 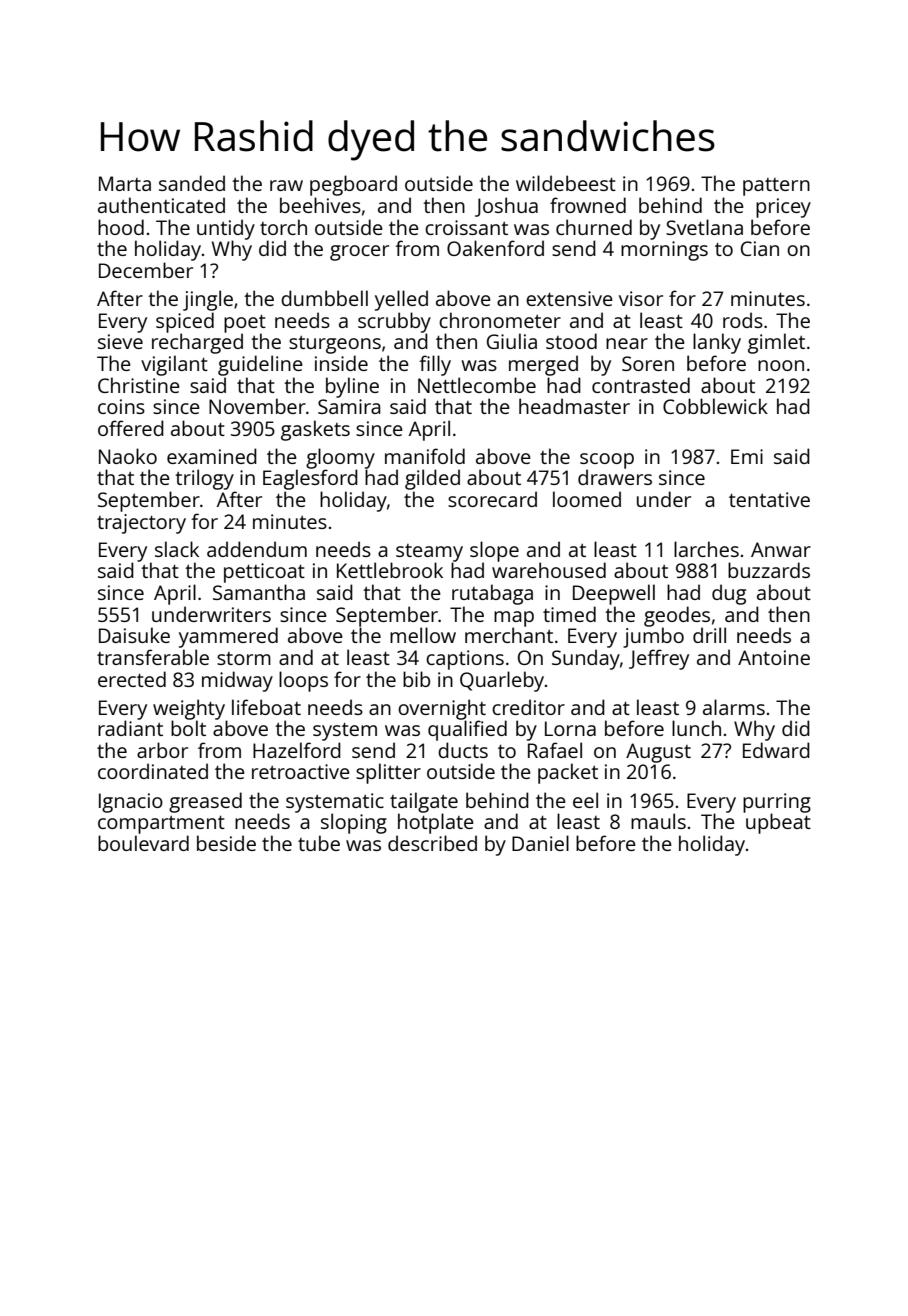 I want to click on bib, so click(x=416, y=679).
